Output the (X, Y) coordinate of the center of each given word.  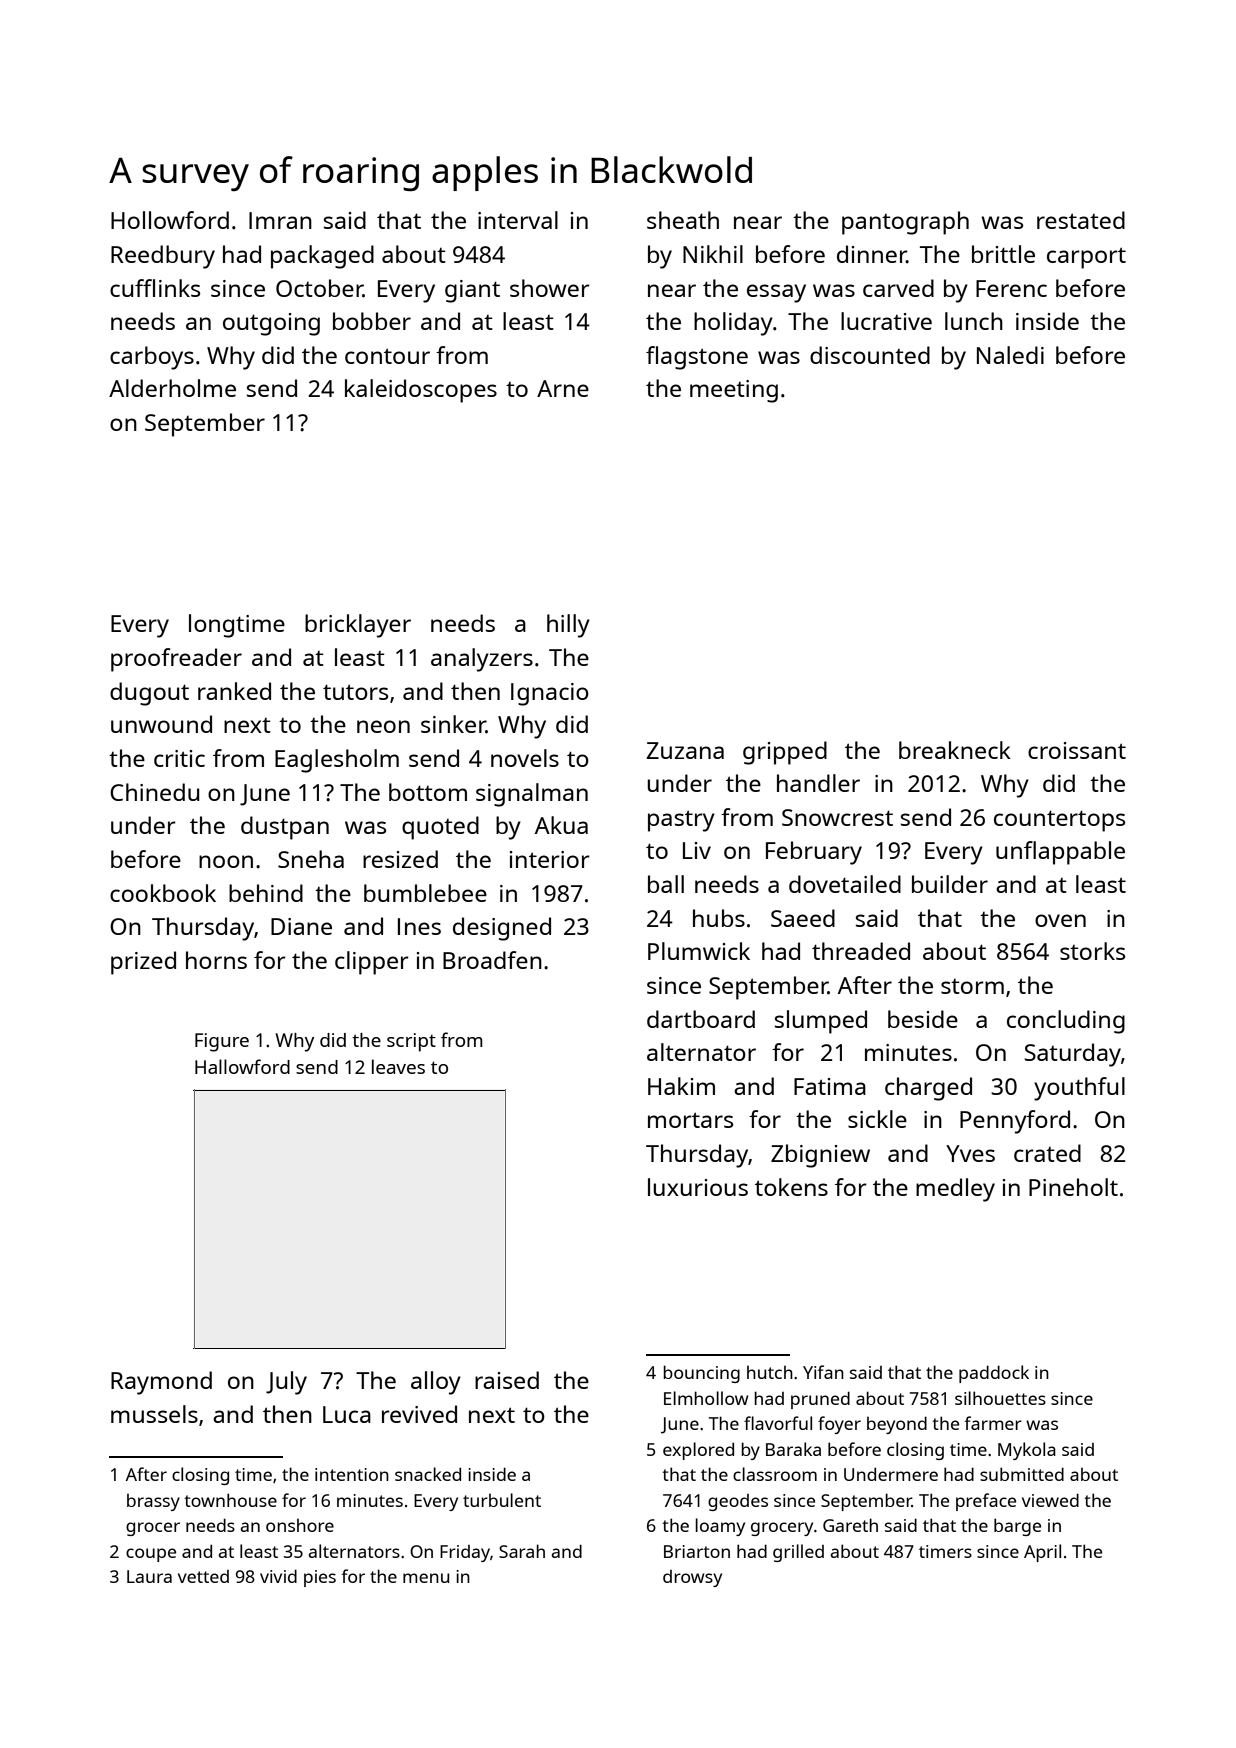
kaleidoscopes (421, 391)
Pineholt (1073, 1187)
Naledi (1010, 355)
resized (400, 859)
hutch (770, 1372)
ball (666, 884)
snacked (428, 1474)
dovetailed (845, 884)
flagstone (697, 358)
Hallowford (242, 1066)
